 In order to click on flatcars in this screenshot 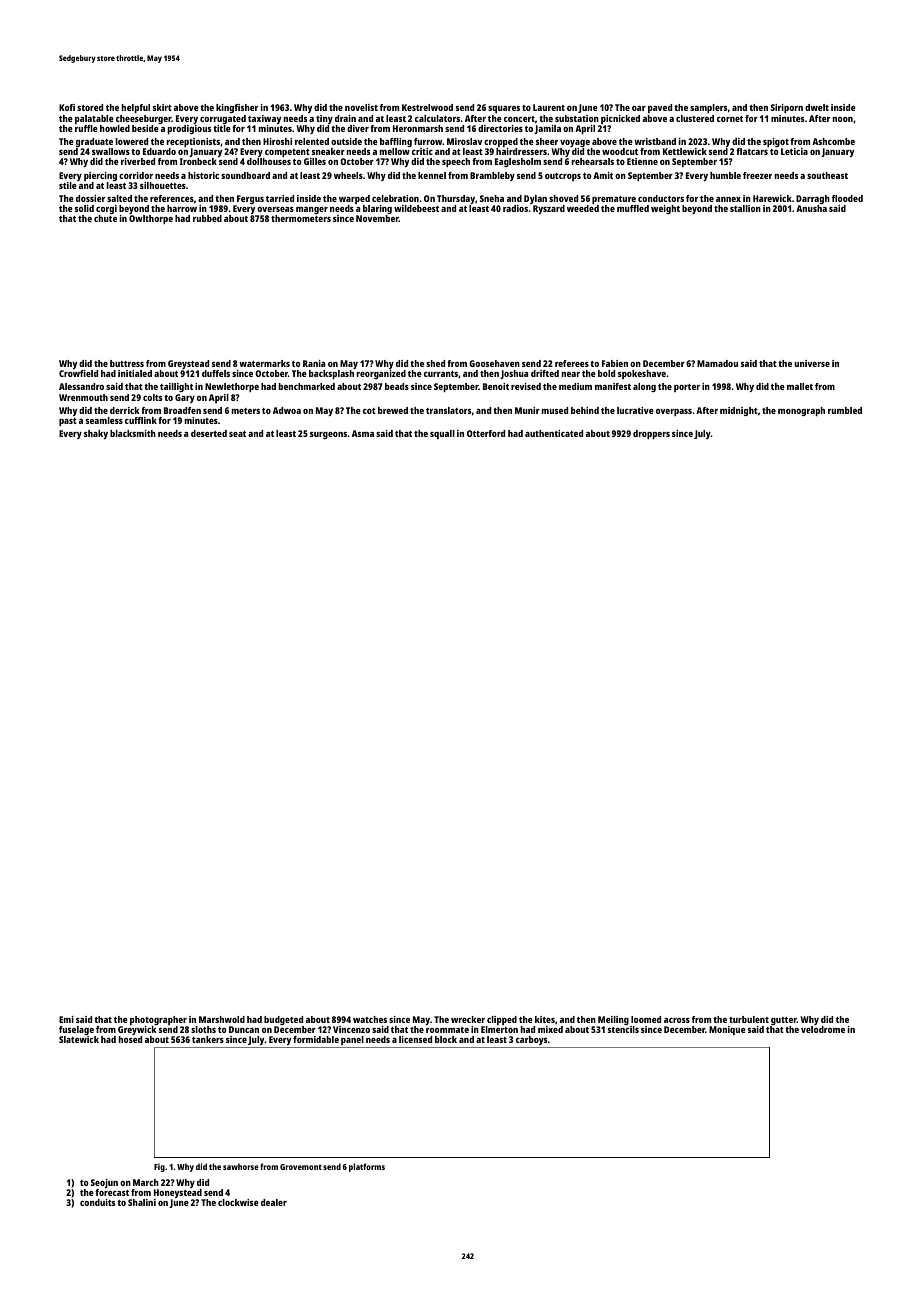, I will do `click(752, 151)`.
